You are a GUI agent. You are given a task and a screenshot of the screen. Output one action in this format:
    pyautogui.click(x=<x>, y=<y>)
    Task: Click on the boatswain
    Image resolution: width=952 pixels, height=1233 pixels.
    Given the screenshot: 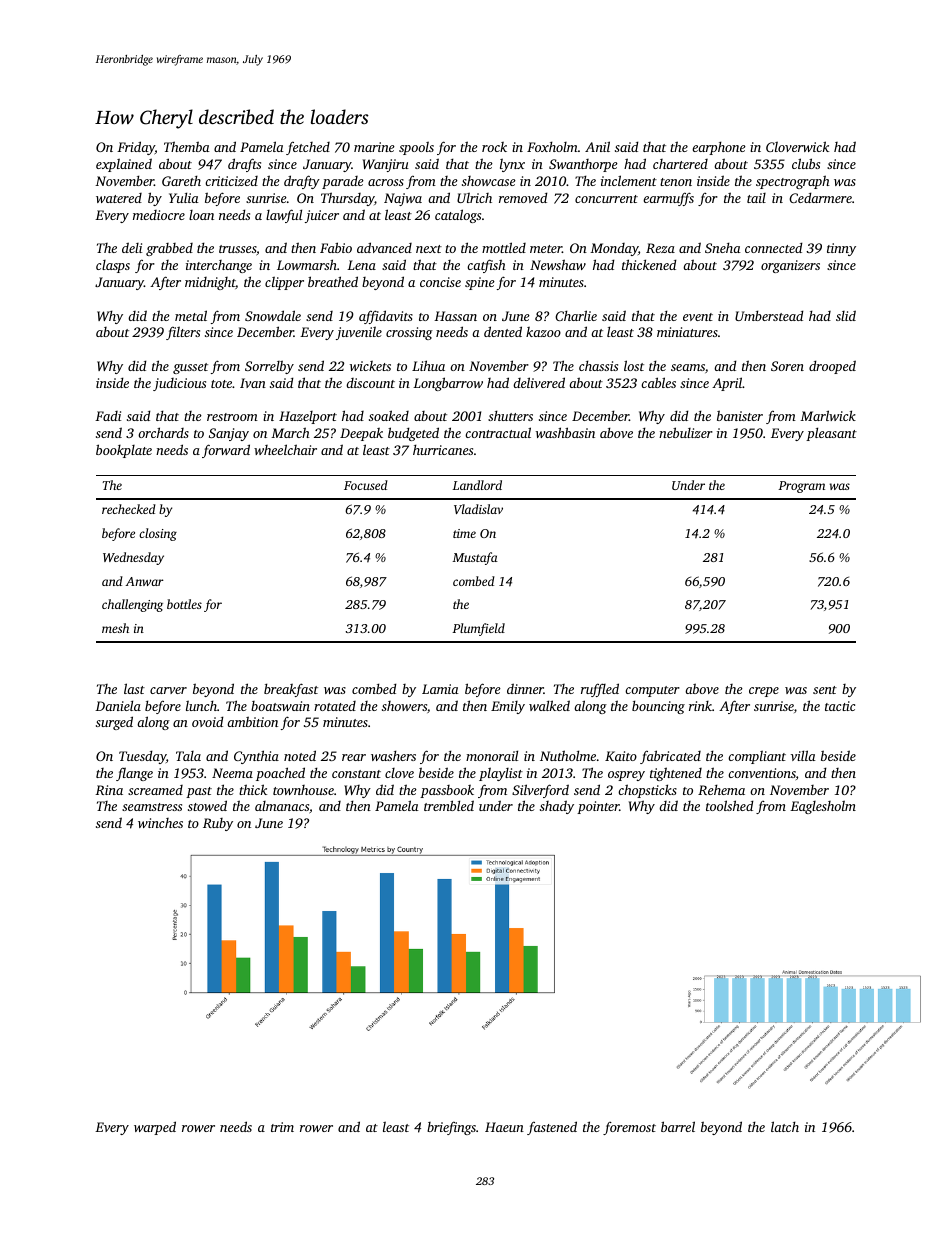 What is the action you would take?
    pyautogui.click(x=280, y=706)
